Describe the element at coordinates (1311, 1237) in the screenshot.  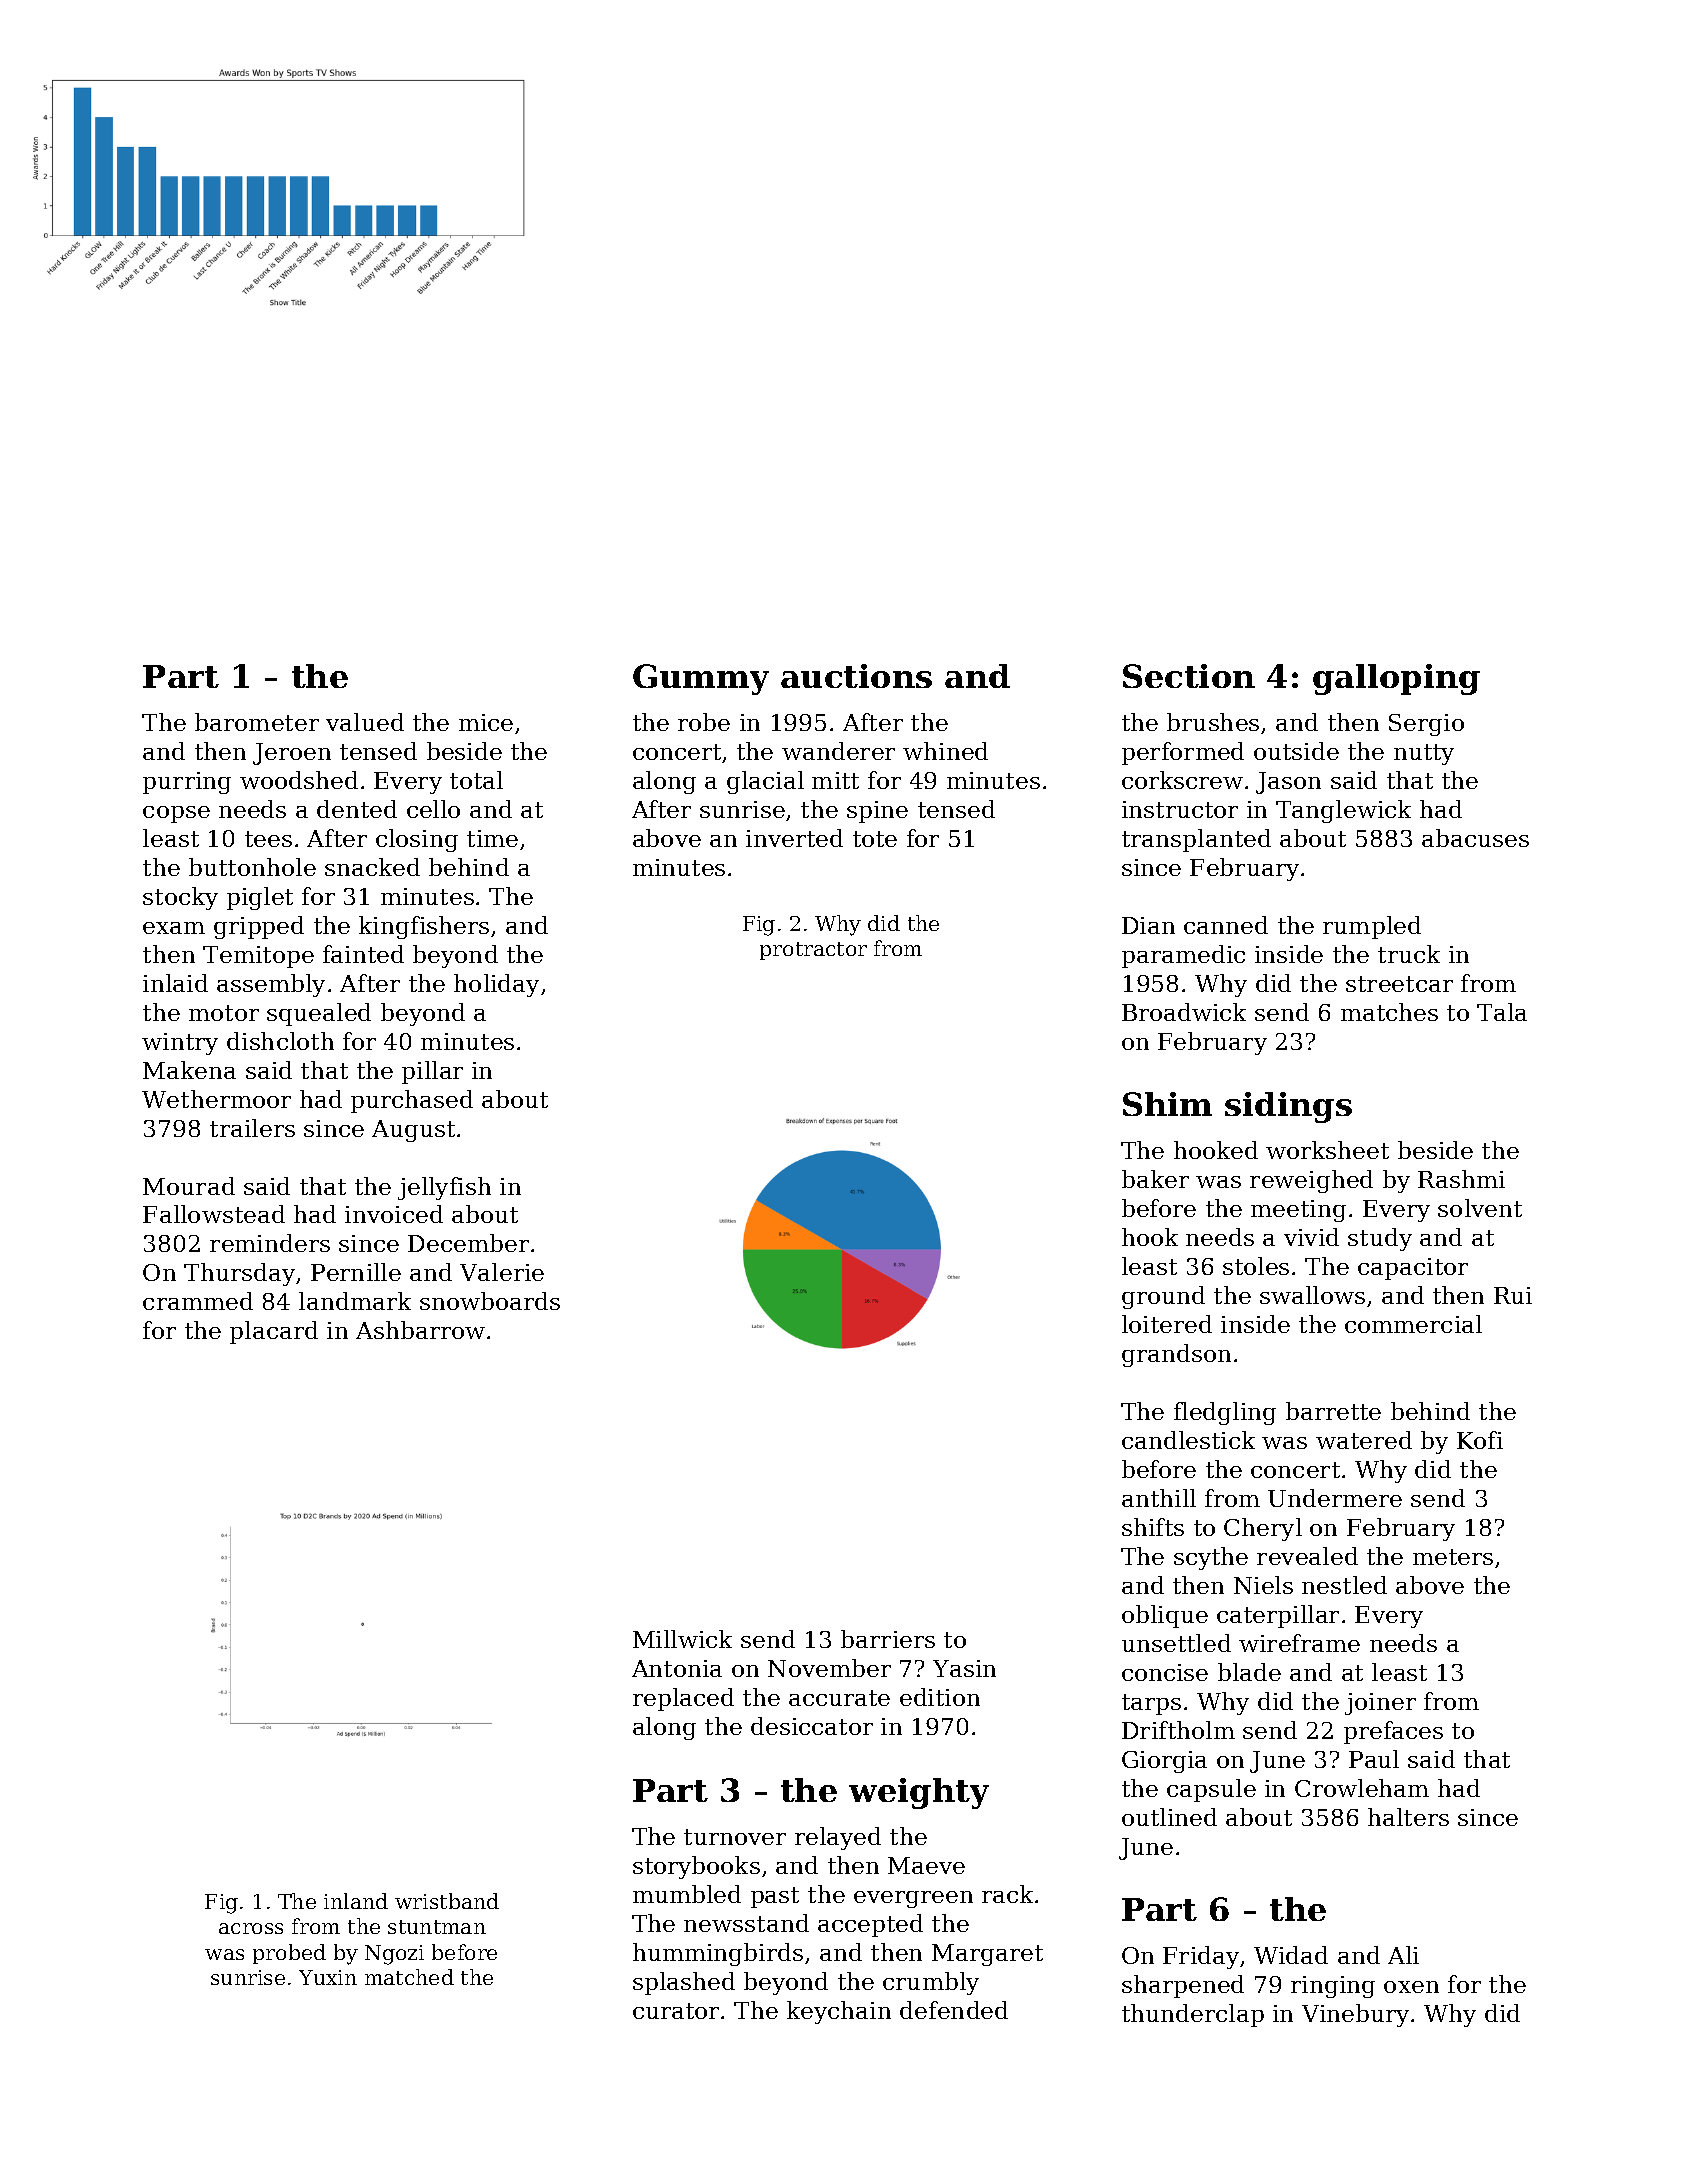
I see `vivid` at that location.
